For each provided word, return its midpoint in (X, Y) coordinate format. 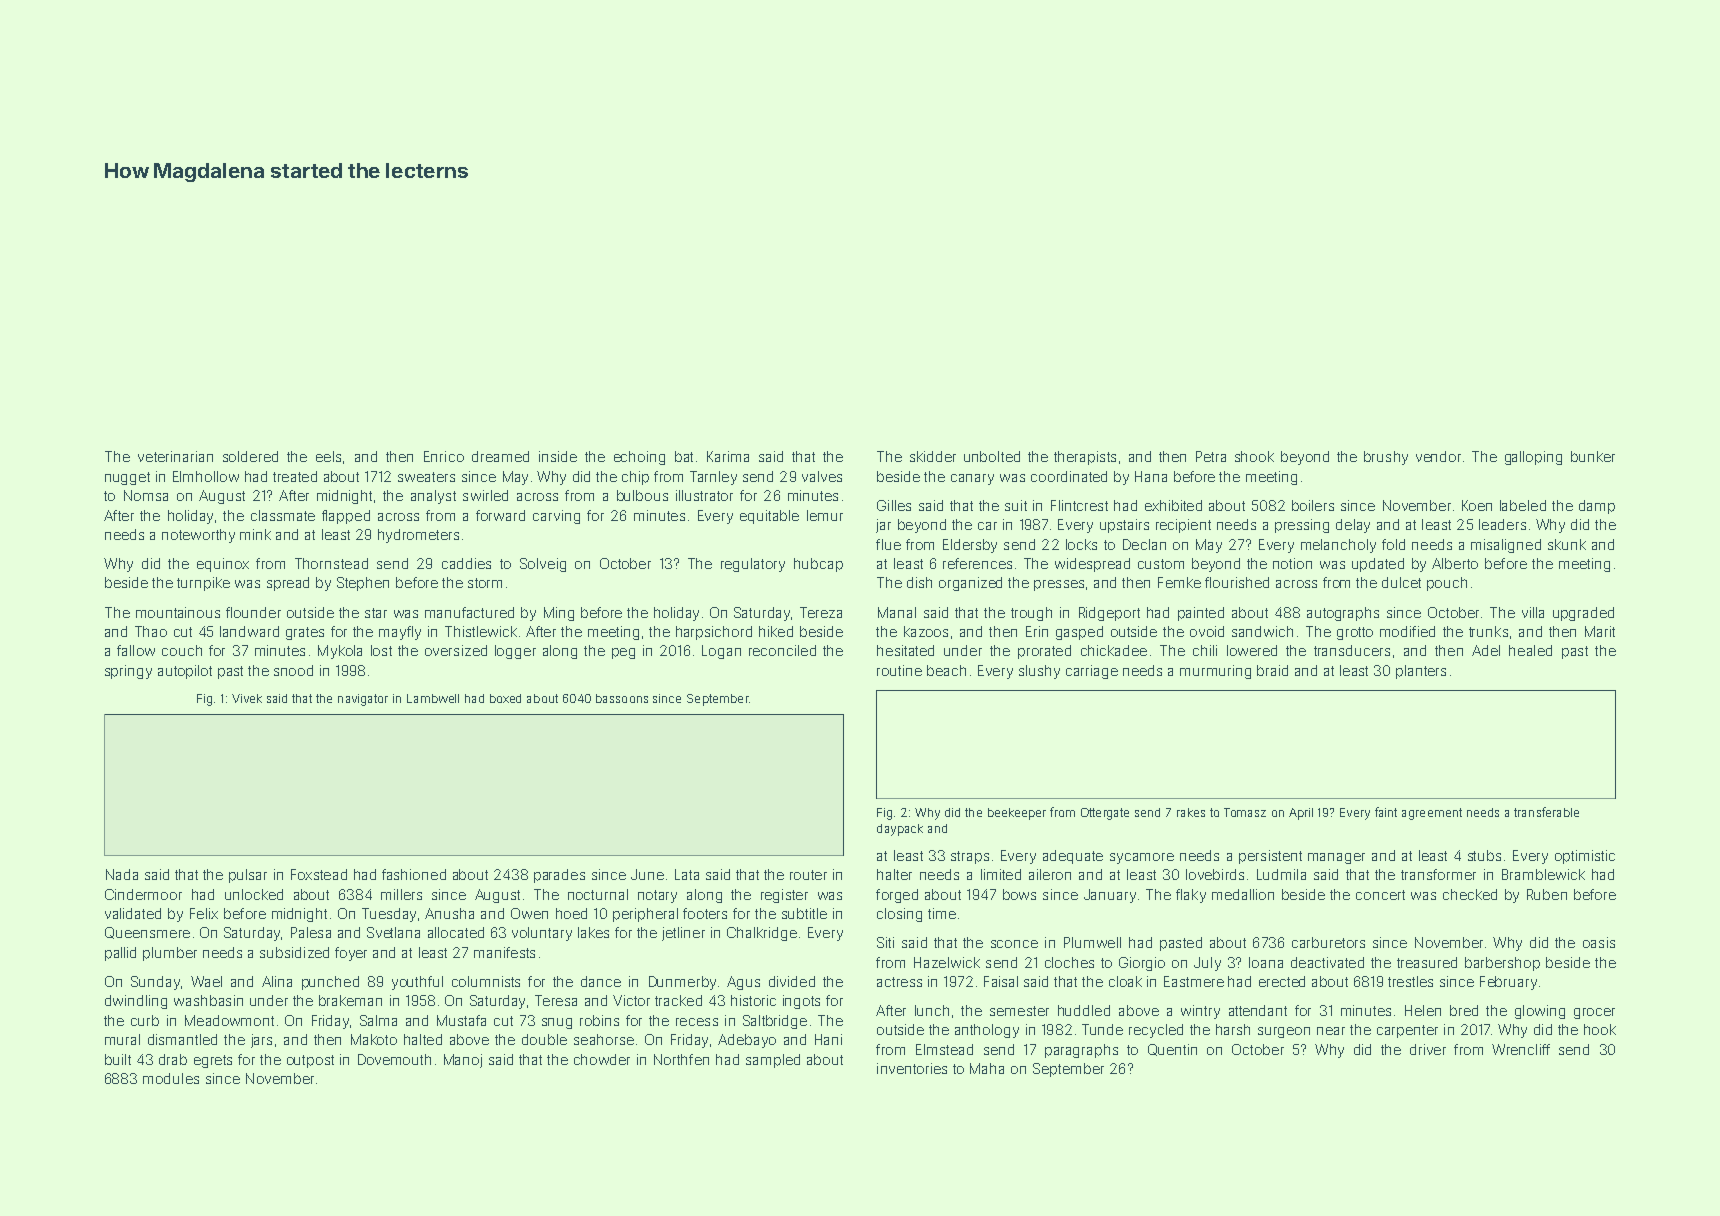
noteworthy (198, 536)
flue (888, 544)
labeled (1523, 505)
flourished (1237, 582)
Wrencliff (1521, 1049)
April (1301, 814)
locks (1081, 544)
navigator (363, 700)
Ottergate (1105, 814)
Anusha (449, 913)
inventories (912, 1068)
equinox (223, 565)
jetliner (683, 934)
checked (1470, 894)
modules (171, 1078)
